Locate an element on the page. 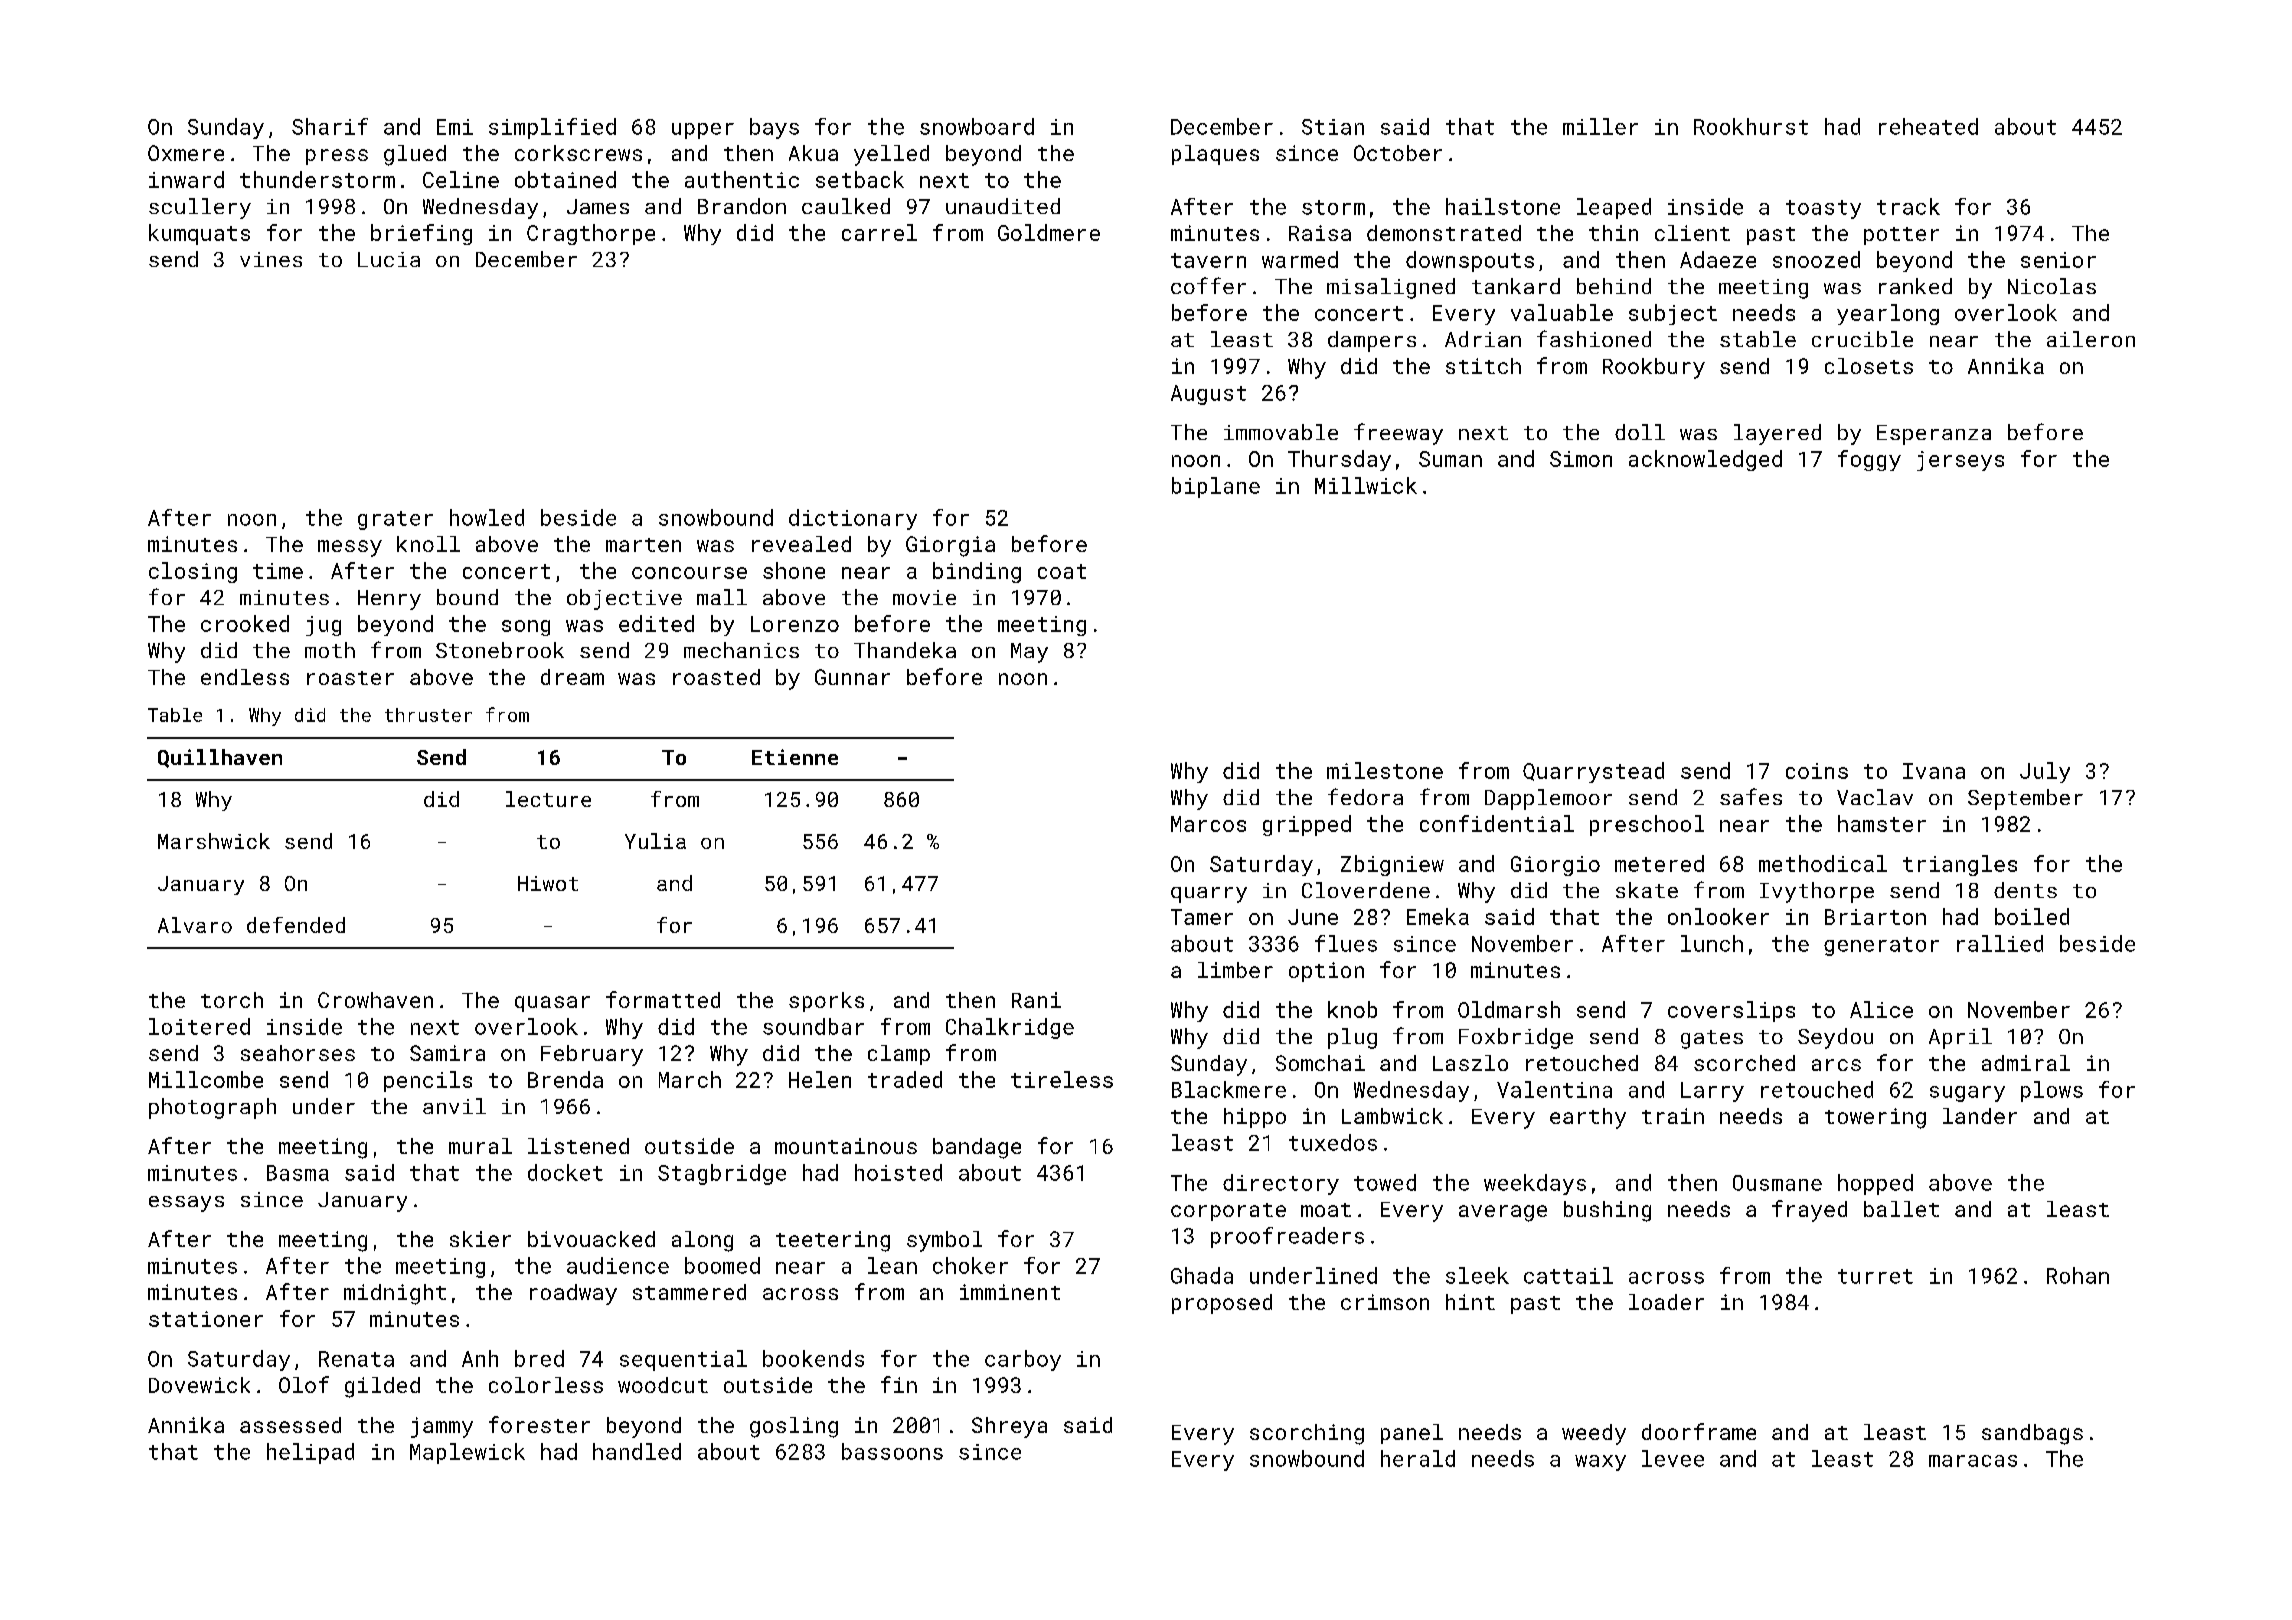 The height and width of the image is (1620, 2292). lecture is located at coordinates (548, 799).
